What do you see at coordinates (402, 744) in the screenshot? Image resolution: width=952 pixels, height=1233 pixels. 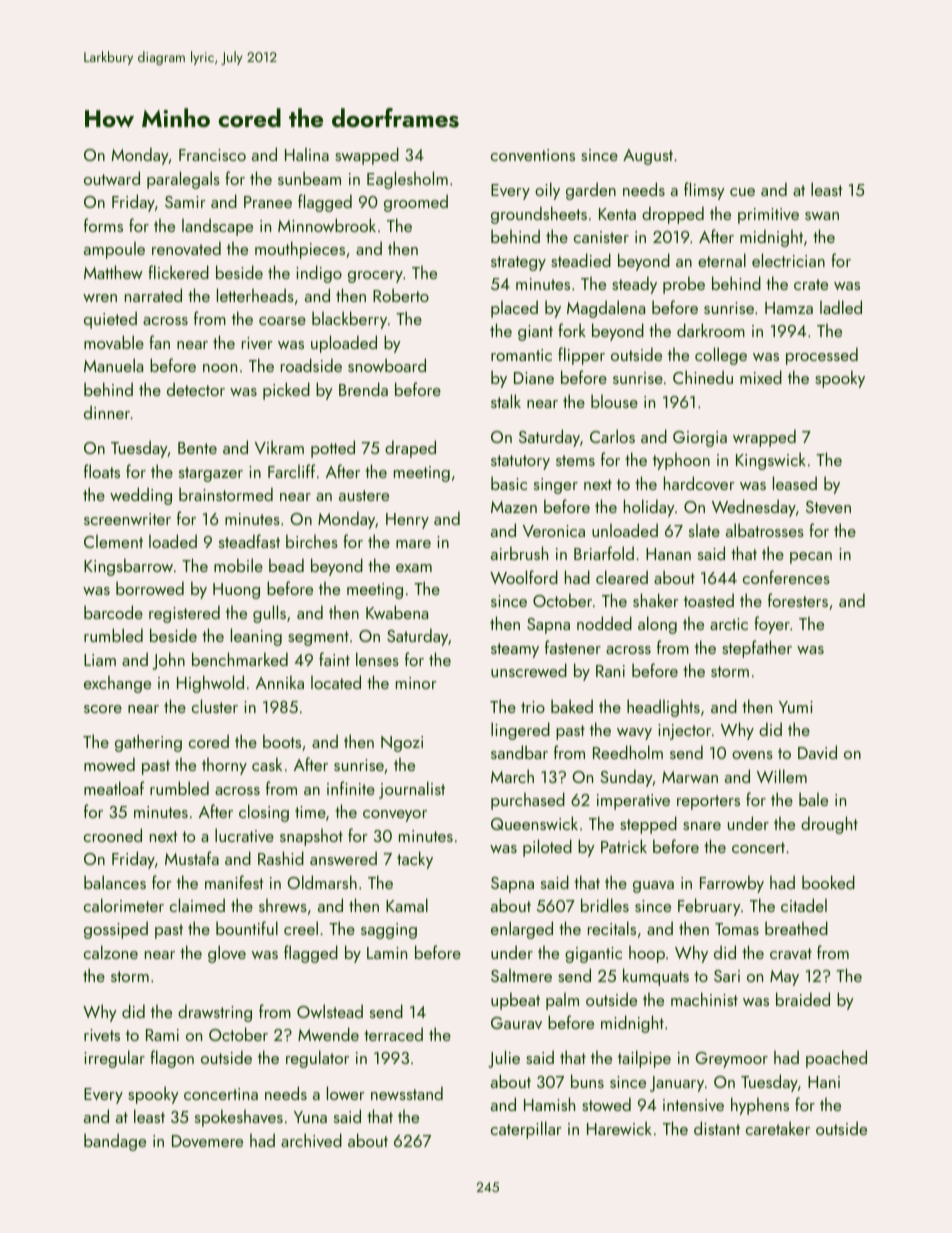 I see `Ngozi` at bounding box center [402, 744].
